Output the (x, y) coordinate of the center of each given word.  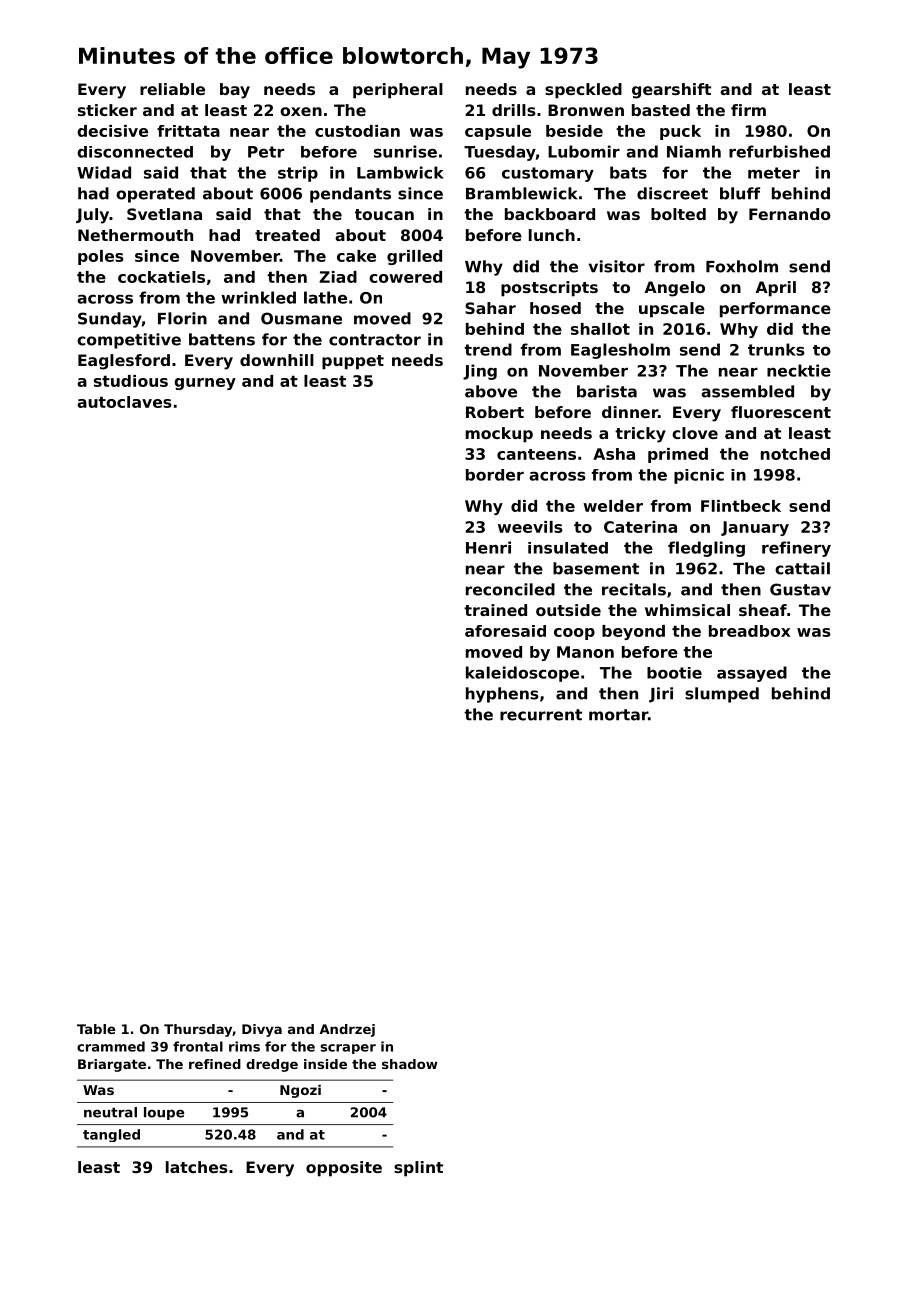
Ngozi (300, 1091)
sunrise (405, 151)
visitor (617, 266)
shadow (410, 1064)
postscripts (549, 289)
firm (748, 110)
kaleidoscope (522, 674)
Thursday (198, 1030)
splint (418, 1169)
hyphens (502, 695)
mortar (618, 715)
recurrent (541, 715)
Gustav (800, 589)
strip (298, 174)
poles (101, 257)
